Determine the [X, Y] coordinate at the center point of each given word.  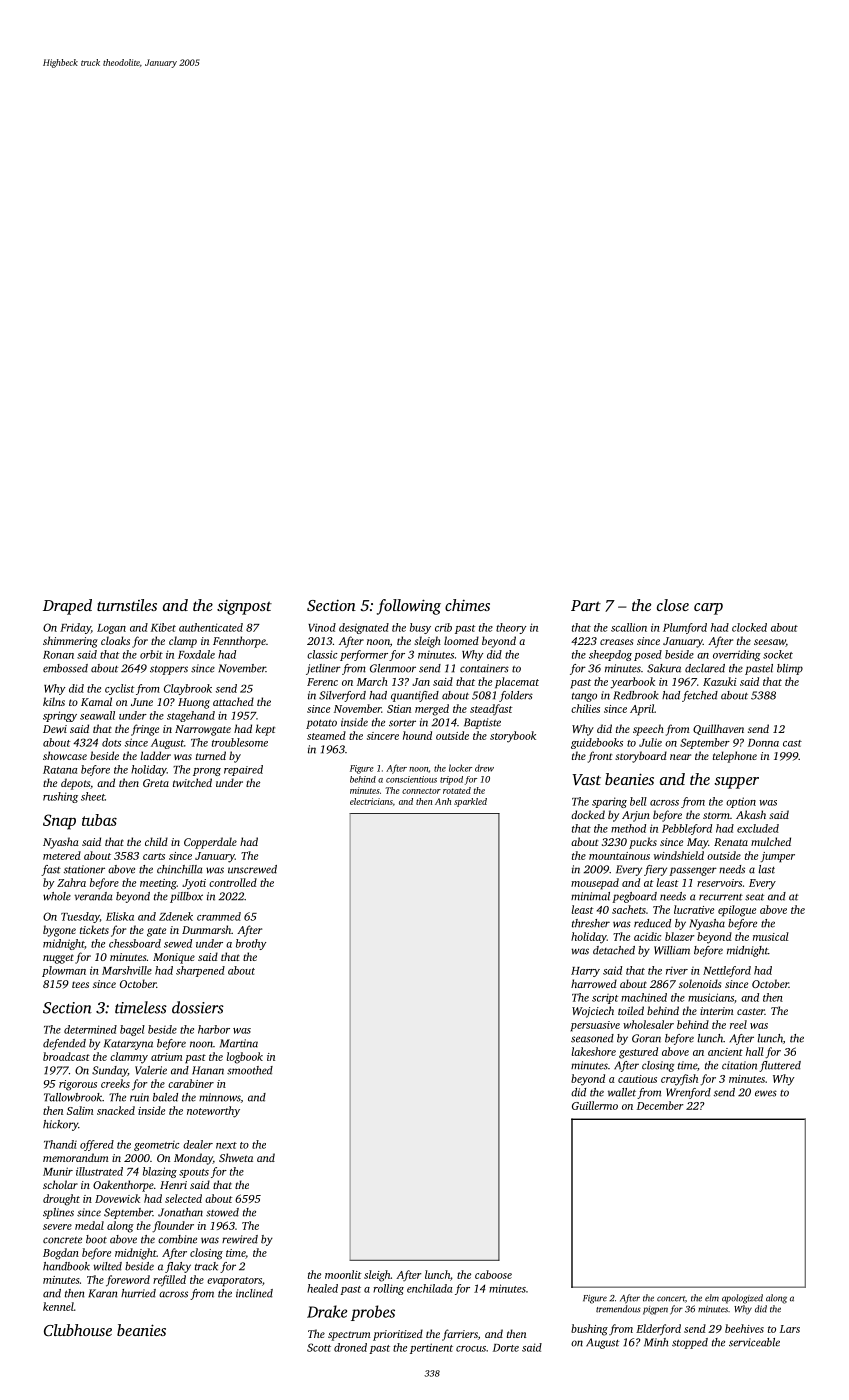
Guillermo [595, 1105]
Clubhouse [78, 1330]
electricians [371, 801]
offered [97, 1145]
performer [364, 655]
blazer [680, 936]
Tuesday [80, 917]
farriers [460, 1335]
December [660, 1105]
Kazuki [720, 681]
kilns [54, 701]
